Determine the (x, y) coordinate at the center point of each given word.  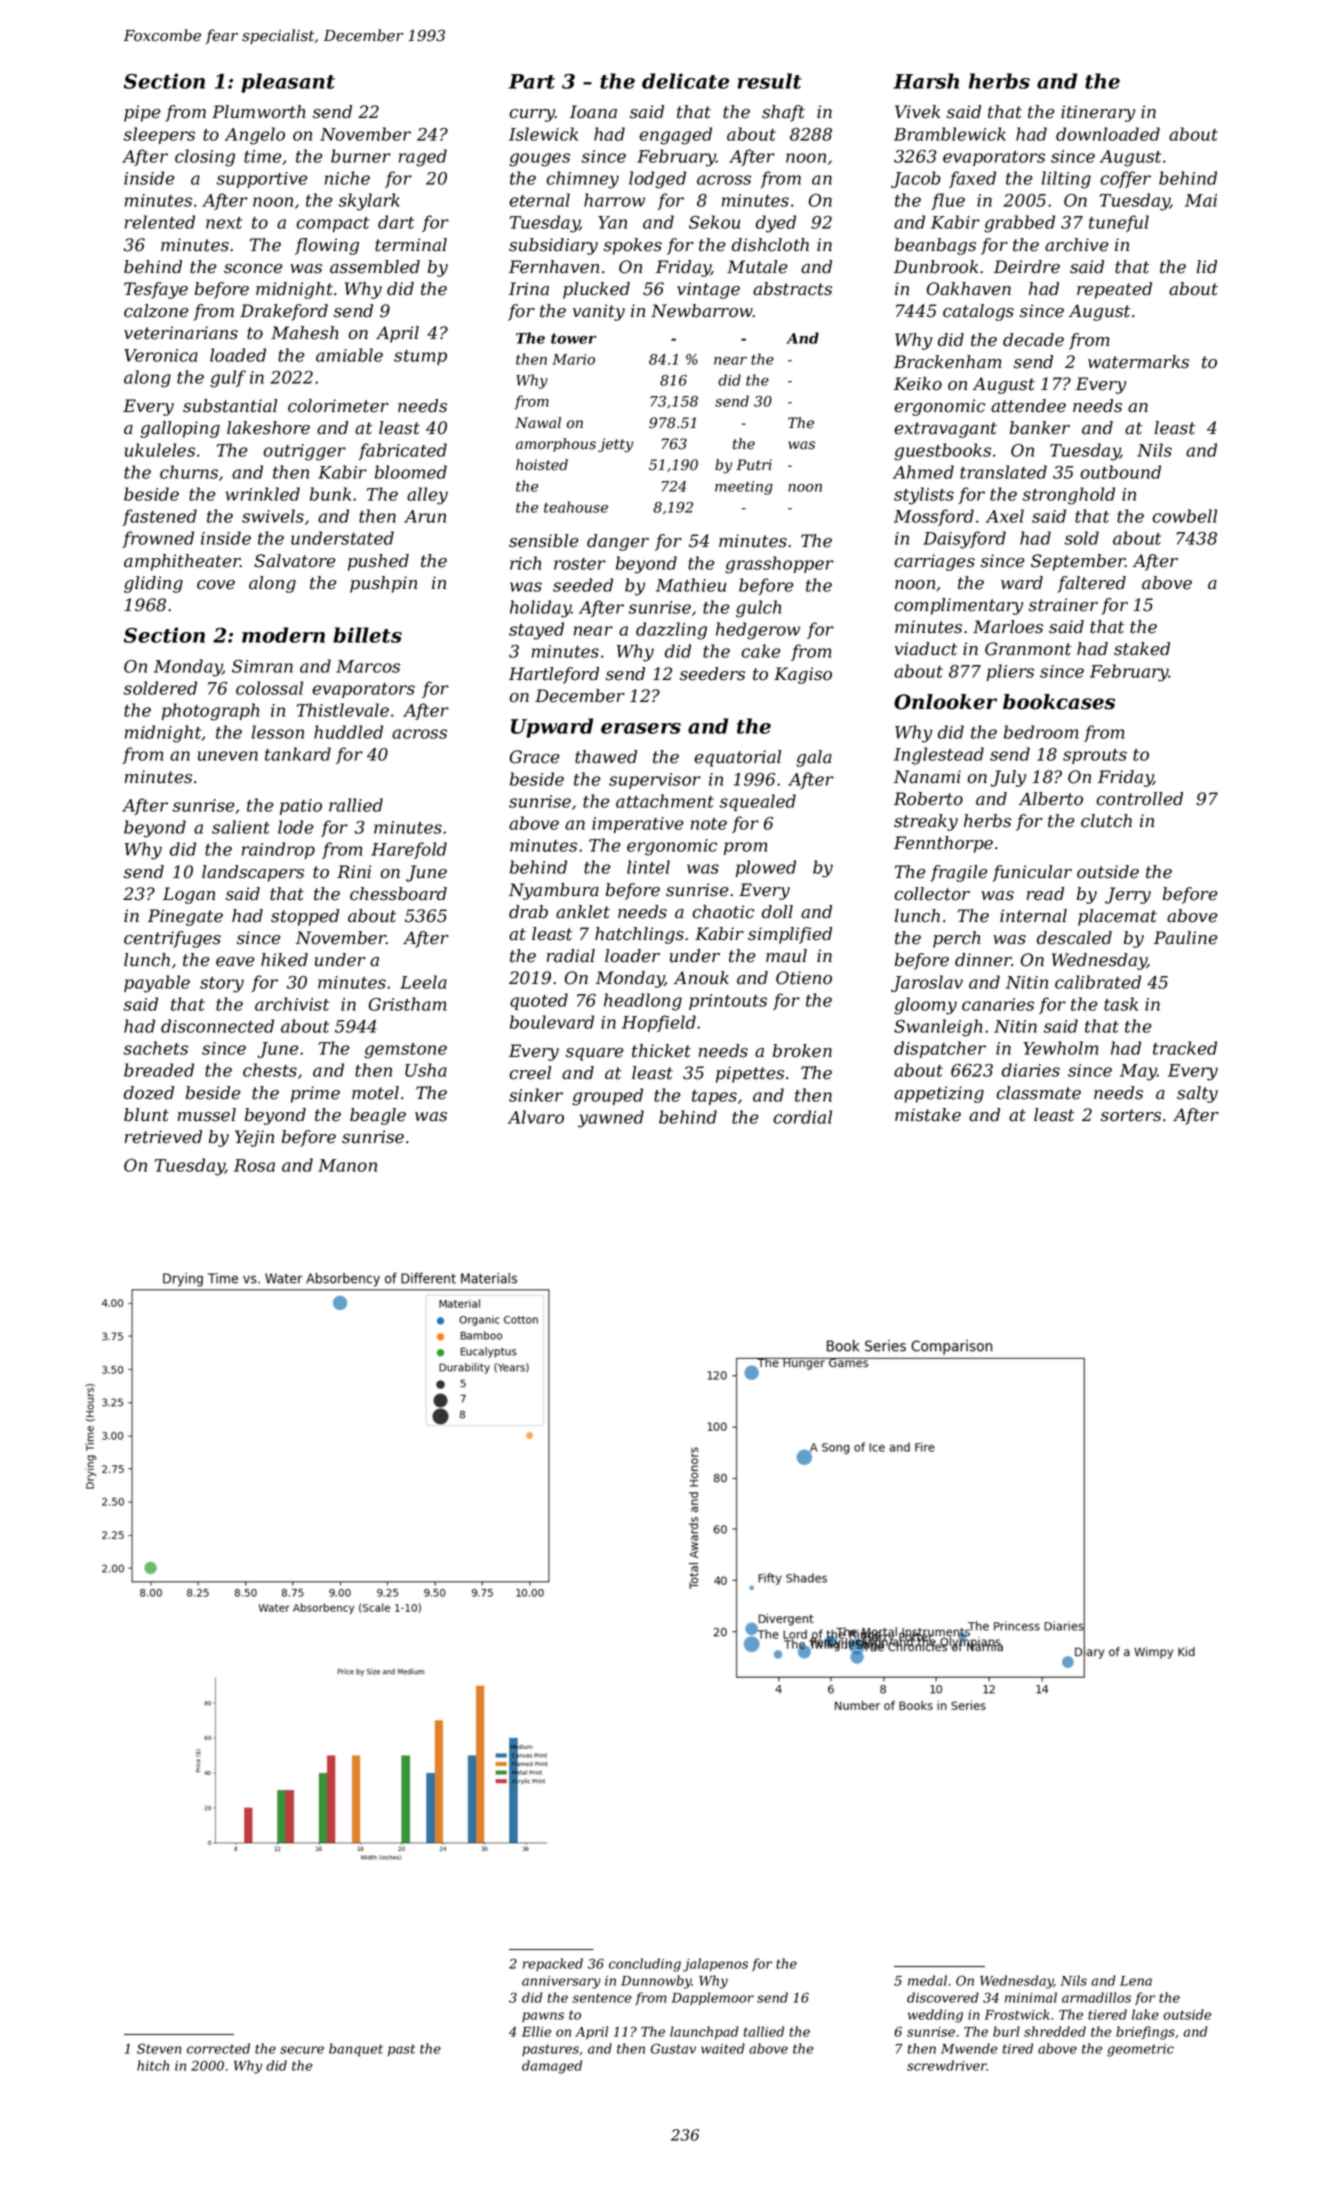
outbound (1120, 472)
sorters (1131, 1115)
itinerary (1098, 113)
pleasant (288, 83)
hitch (153, 2065)
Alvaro (536, 1117)
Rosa (254, 1165)
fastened (159, 517)
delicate (685, 81)
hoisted (542, 465)
